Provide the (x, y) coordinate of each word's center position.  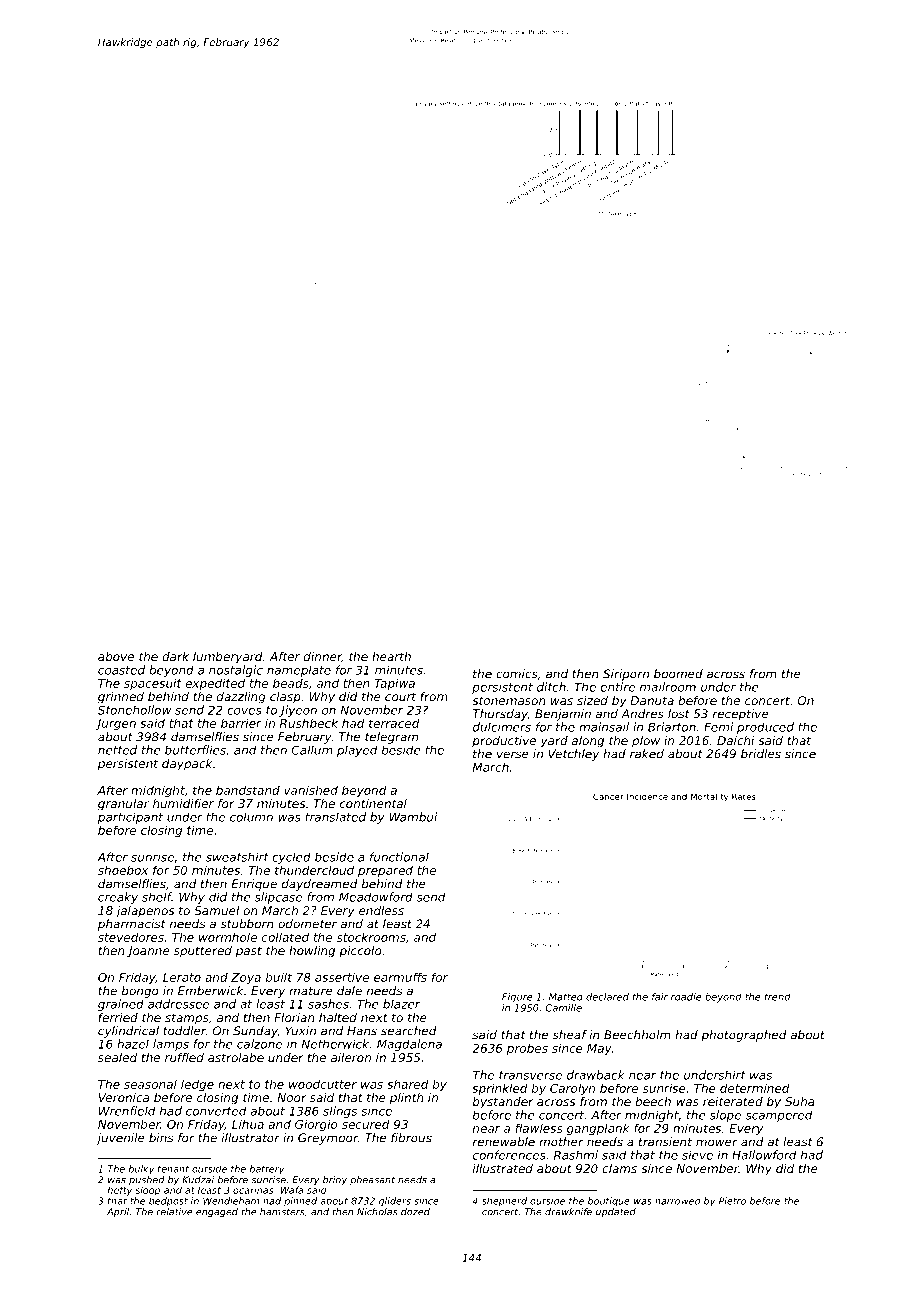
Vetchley (573, 755)
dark (175, 656)
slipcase (278, 898)
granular (123, 805)
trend (778, 997)
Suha (800, 1101)
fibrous (411, 1138)
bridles (761, 754)
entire (617, 687)
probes (527, 1049)
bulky (141, 1169)
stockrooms (371, 937)
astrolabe (236, 1057)
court (400, 696)
